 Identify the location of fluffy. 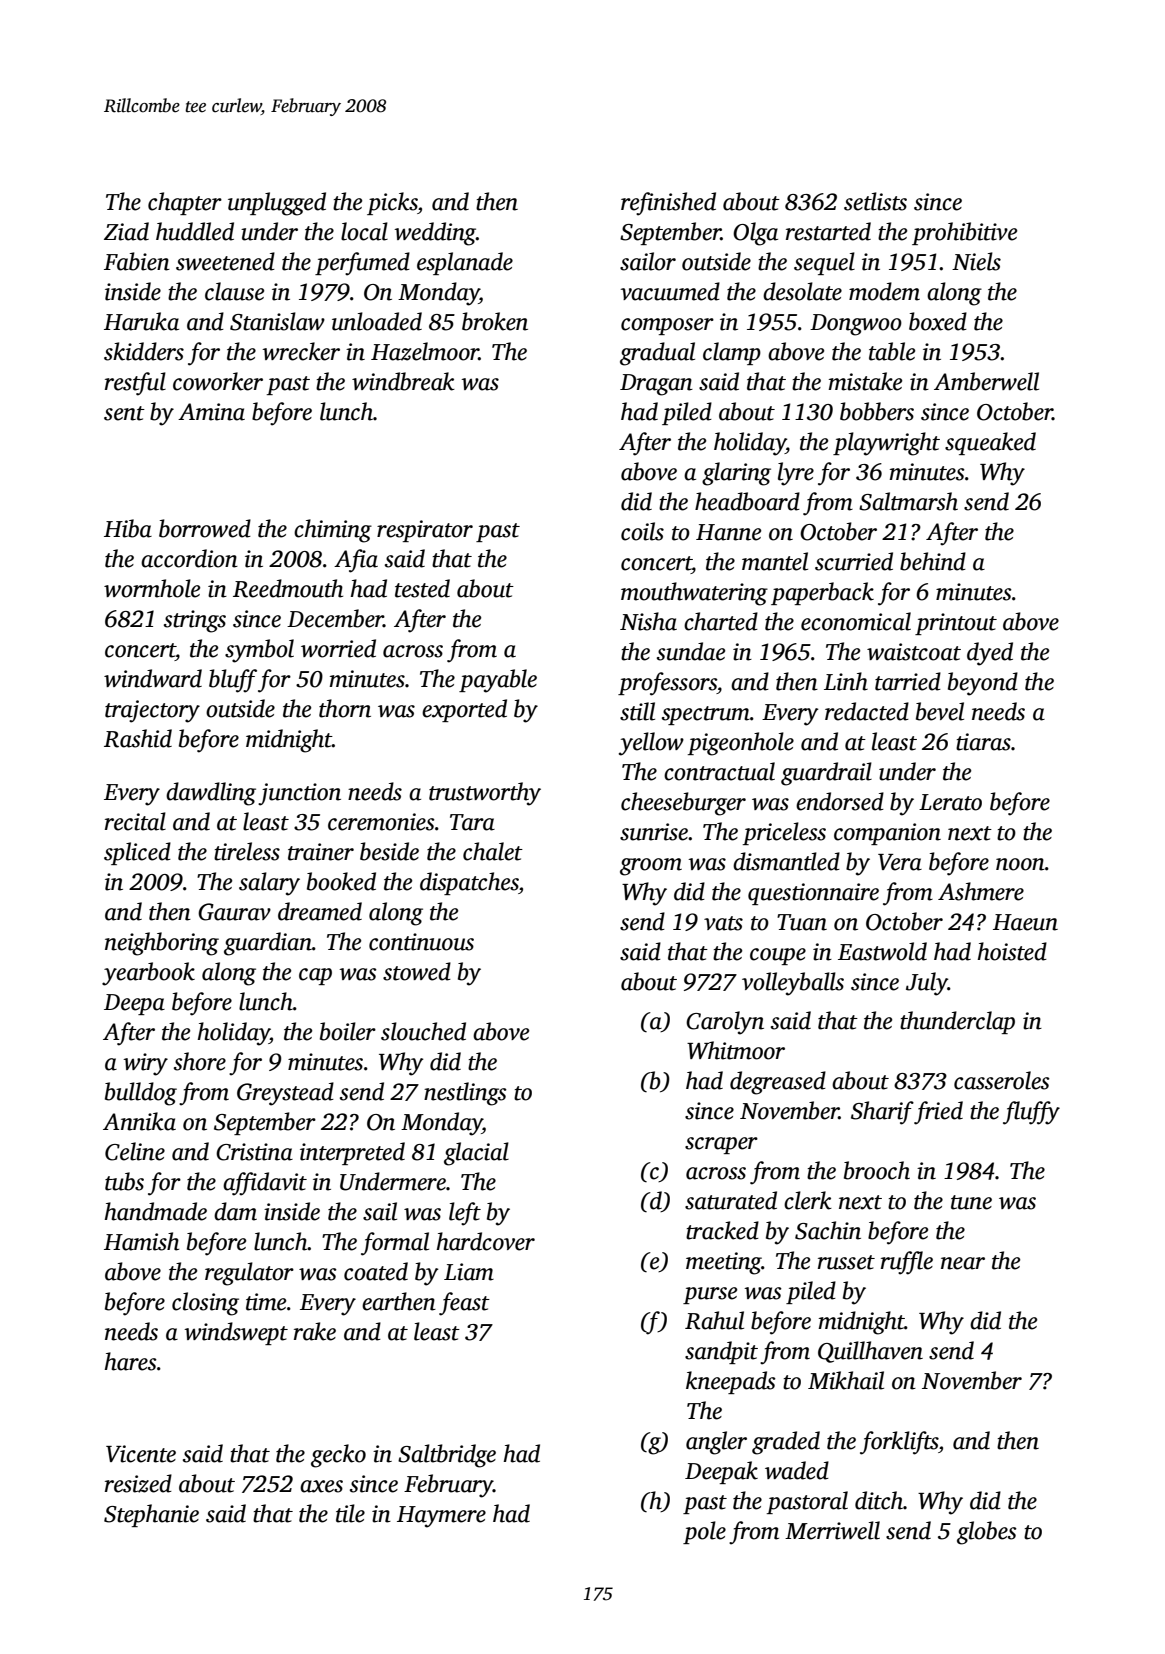
(1031, 1113).
